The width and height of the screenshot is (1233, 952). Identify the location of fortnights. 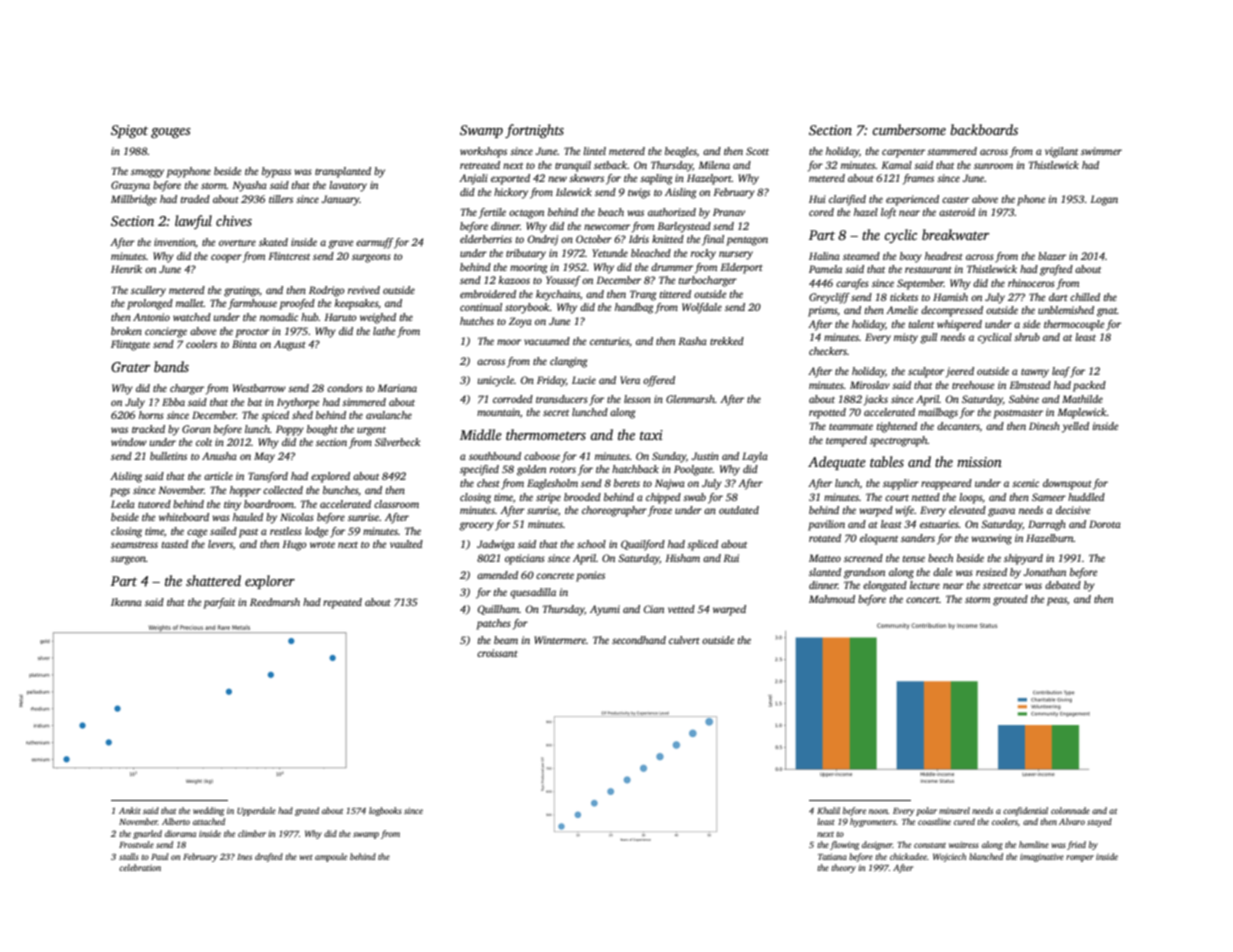
(534, 131).
